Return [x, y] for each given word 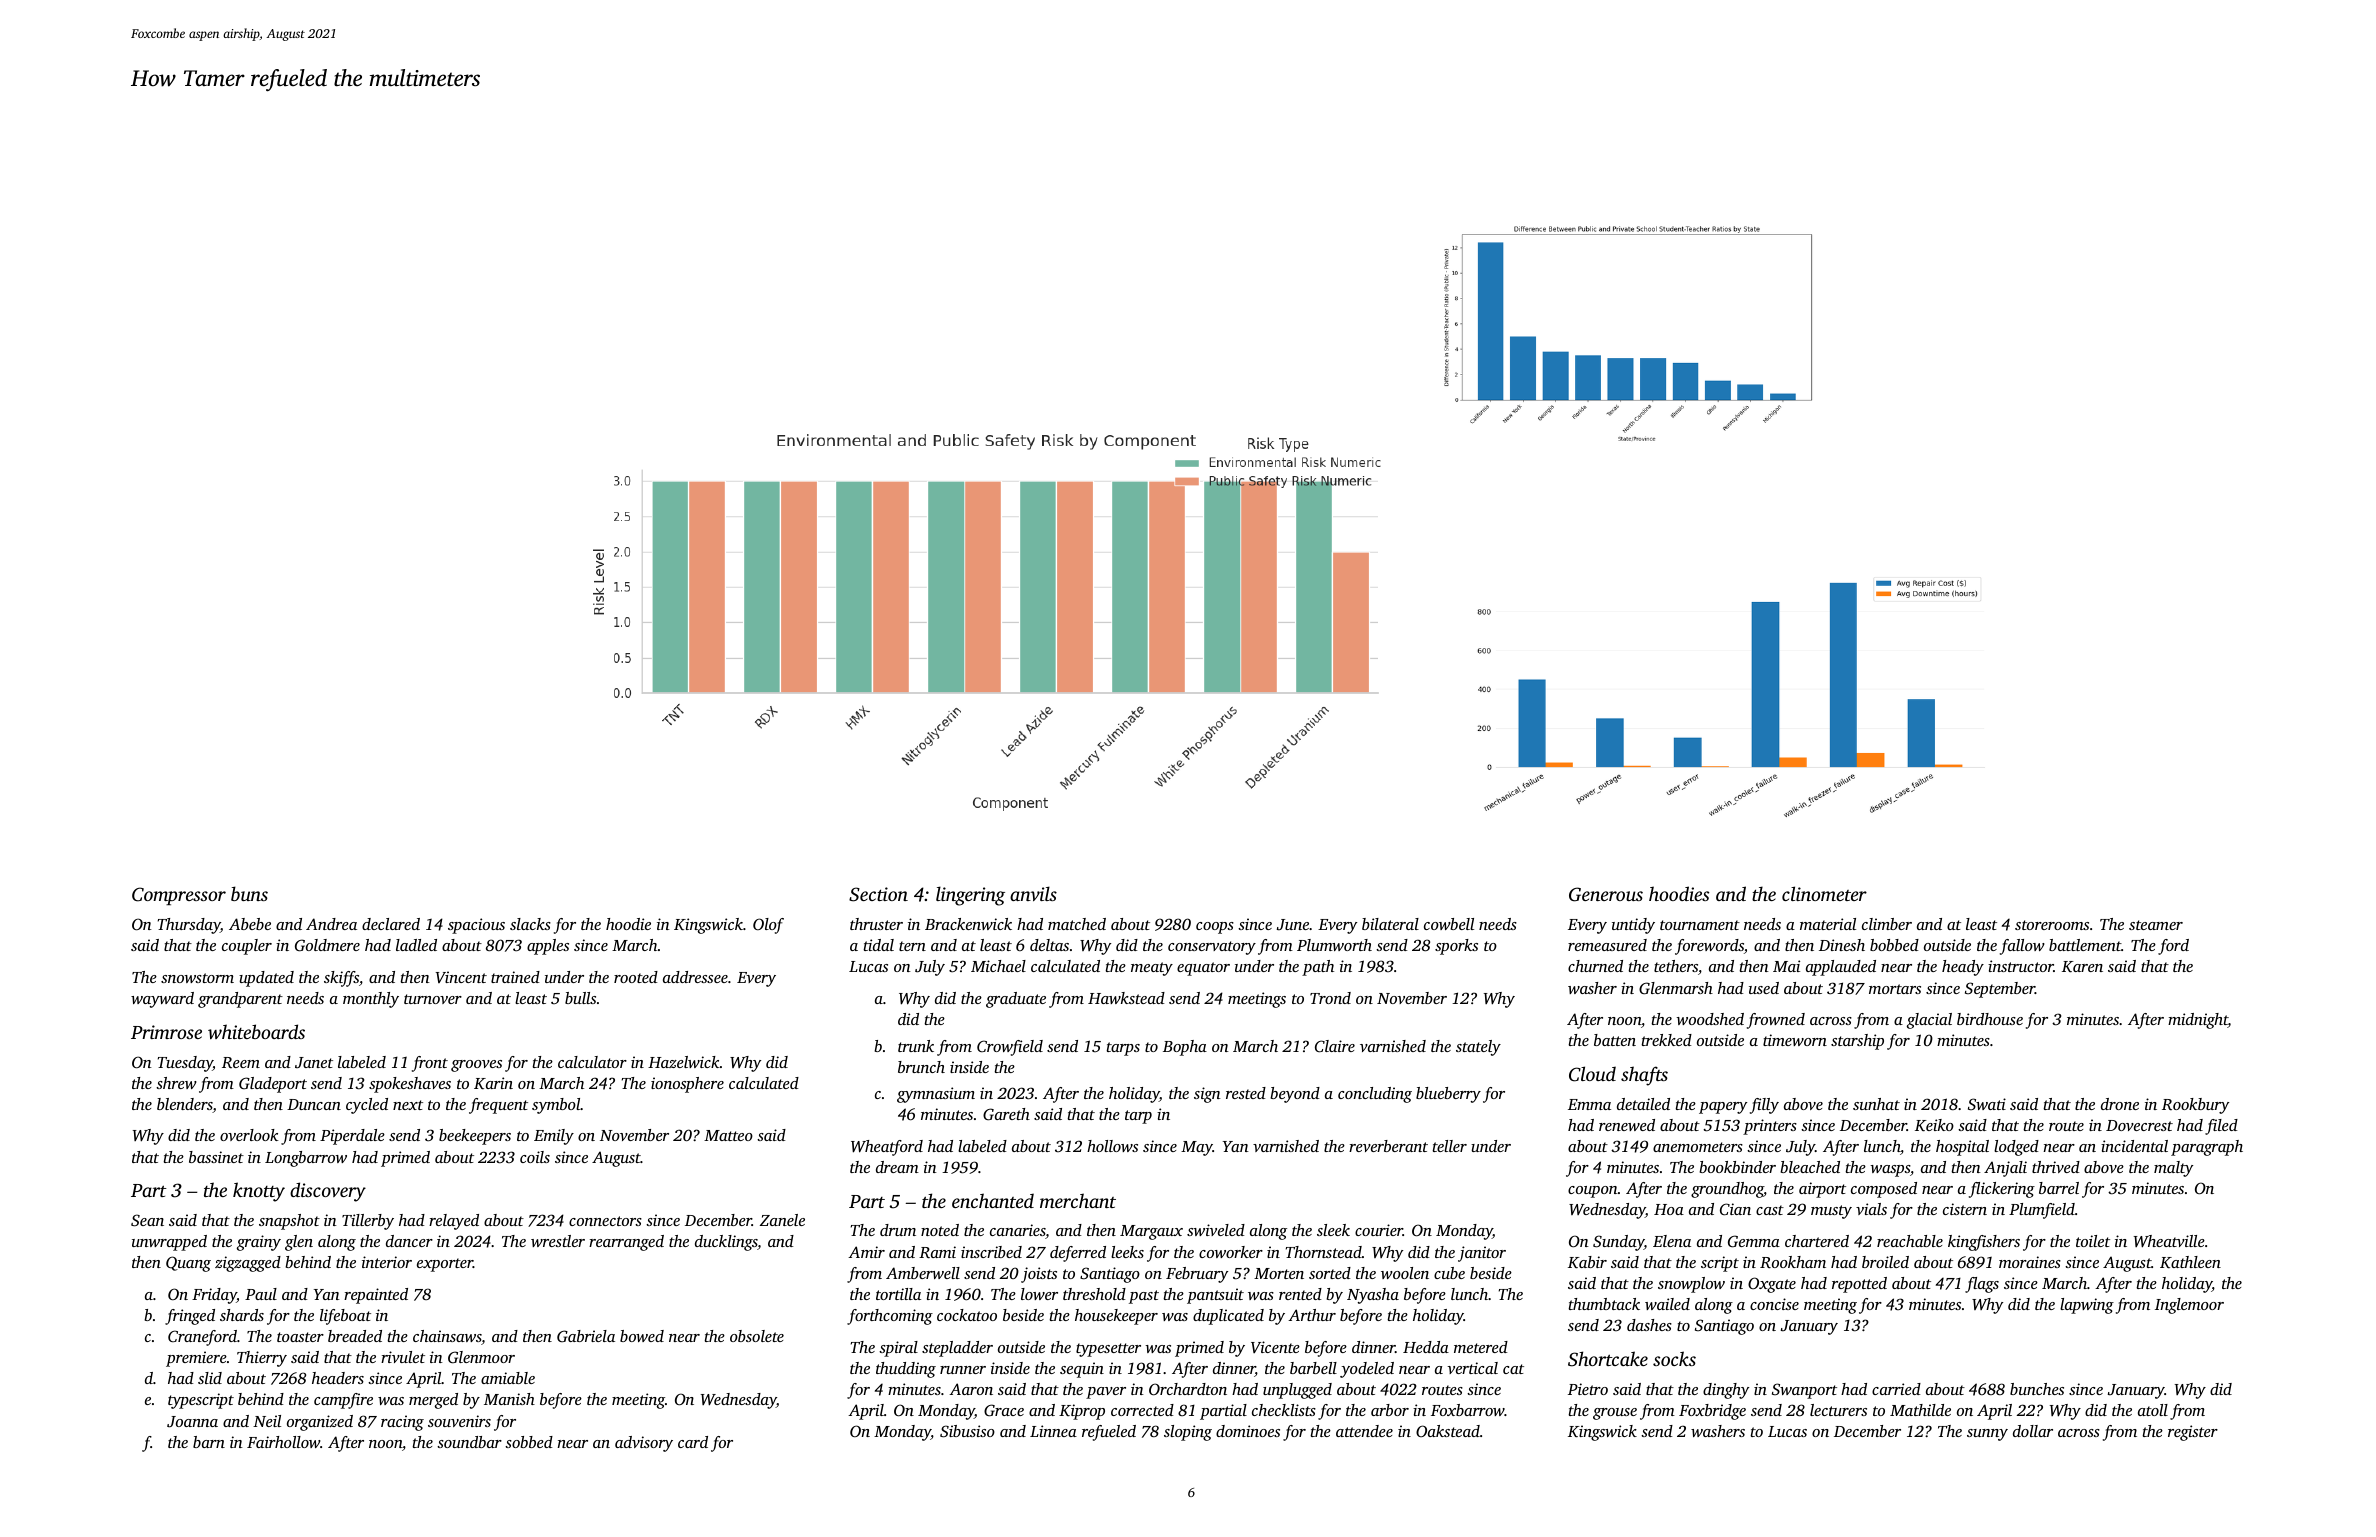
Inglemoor [2189, 1306]
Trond [1330, 998]
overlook [249, 1135]
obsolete [757, 1336]
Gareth [1006, 1114]
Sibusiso [967, 1431]
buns [249, 893]
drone [2120, 1104]
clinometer [1824, 893]
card [693, 1442]
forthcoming [890, 1317]
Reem [241, 1062]
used [1764, 988]
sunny [1987, 1435]
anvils [1033, 893]
